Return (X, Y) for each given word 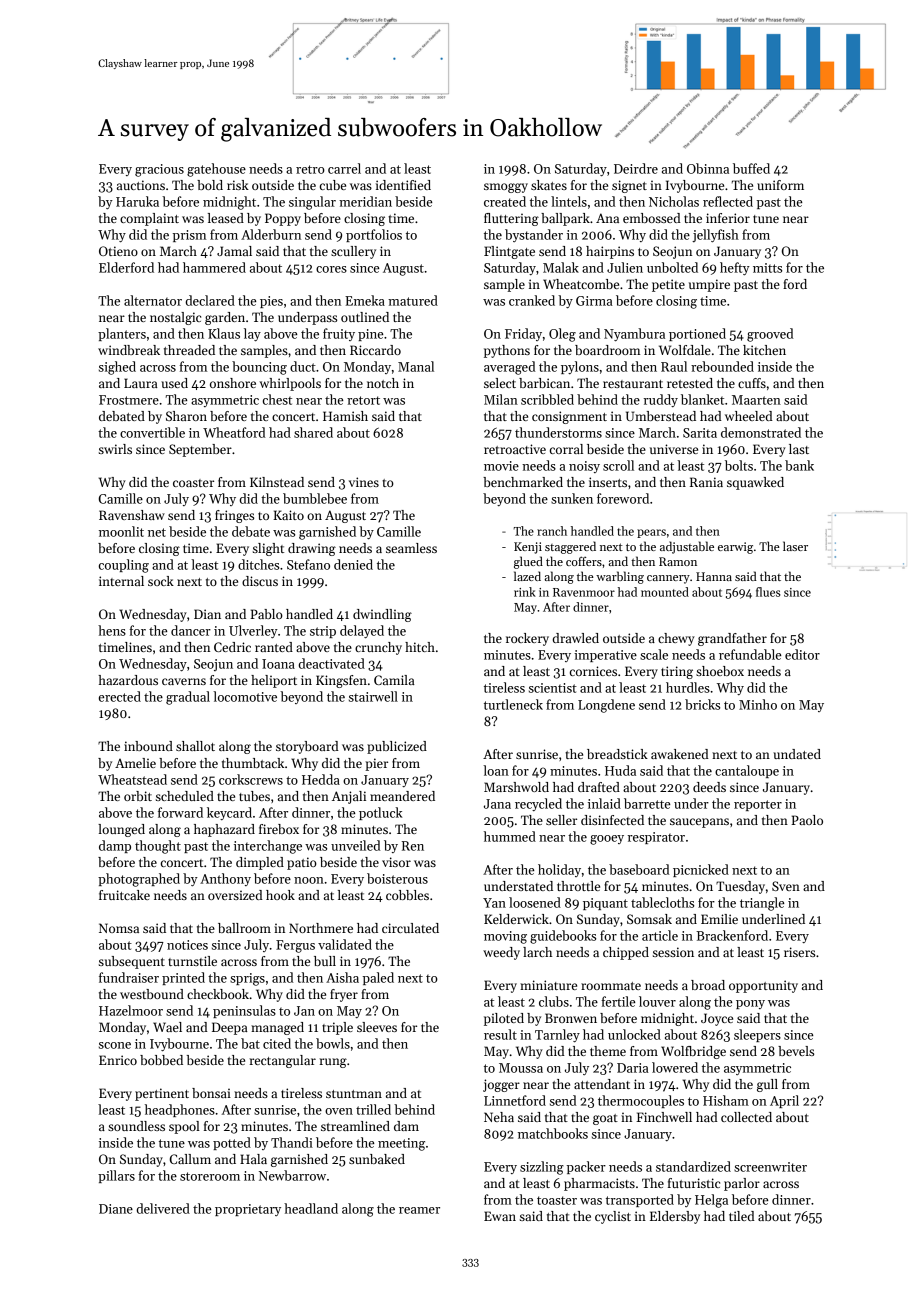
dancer (191, 630)
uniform (780, 185)
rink (525, 592)
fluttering (511, 219)
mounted (665, 592)
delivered (163, 1208)
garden (225, 318)
